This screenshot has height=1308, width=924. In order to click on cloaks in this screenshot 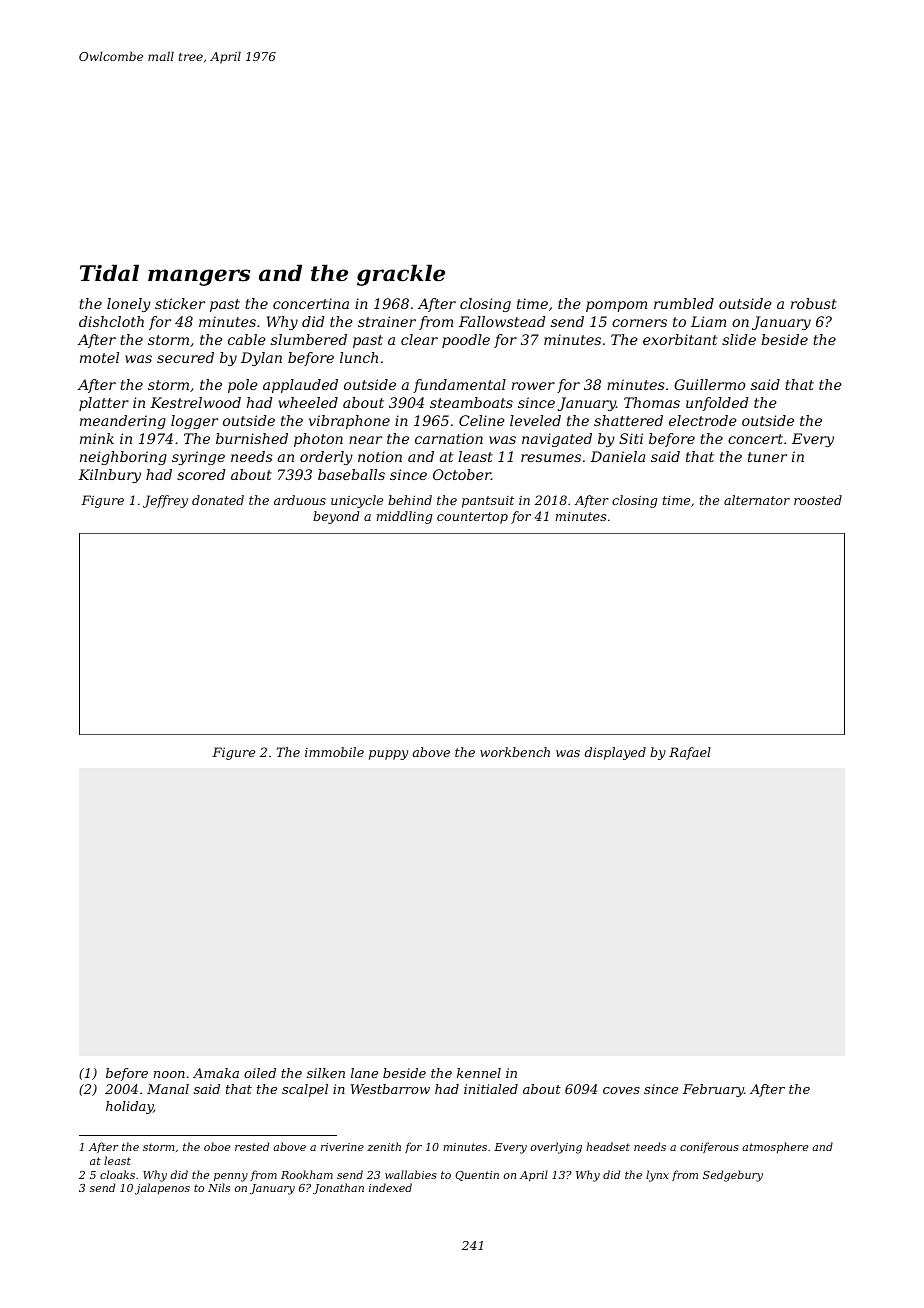, I will do `click(117, 1174)`.
